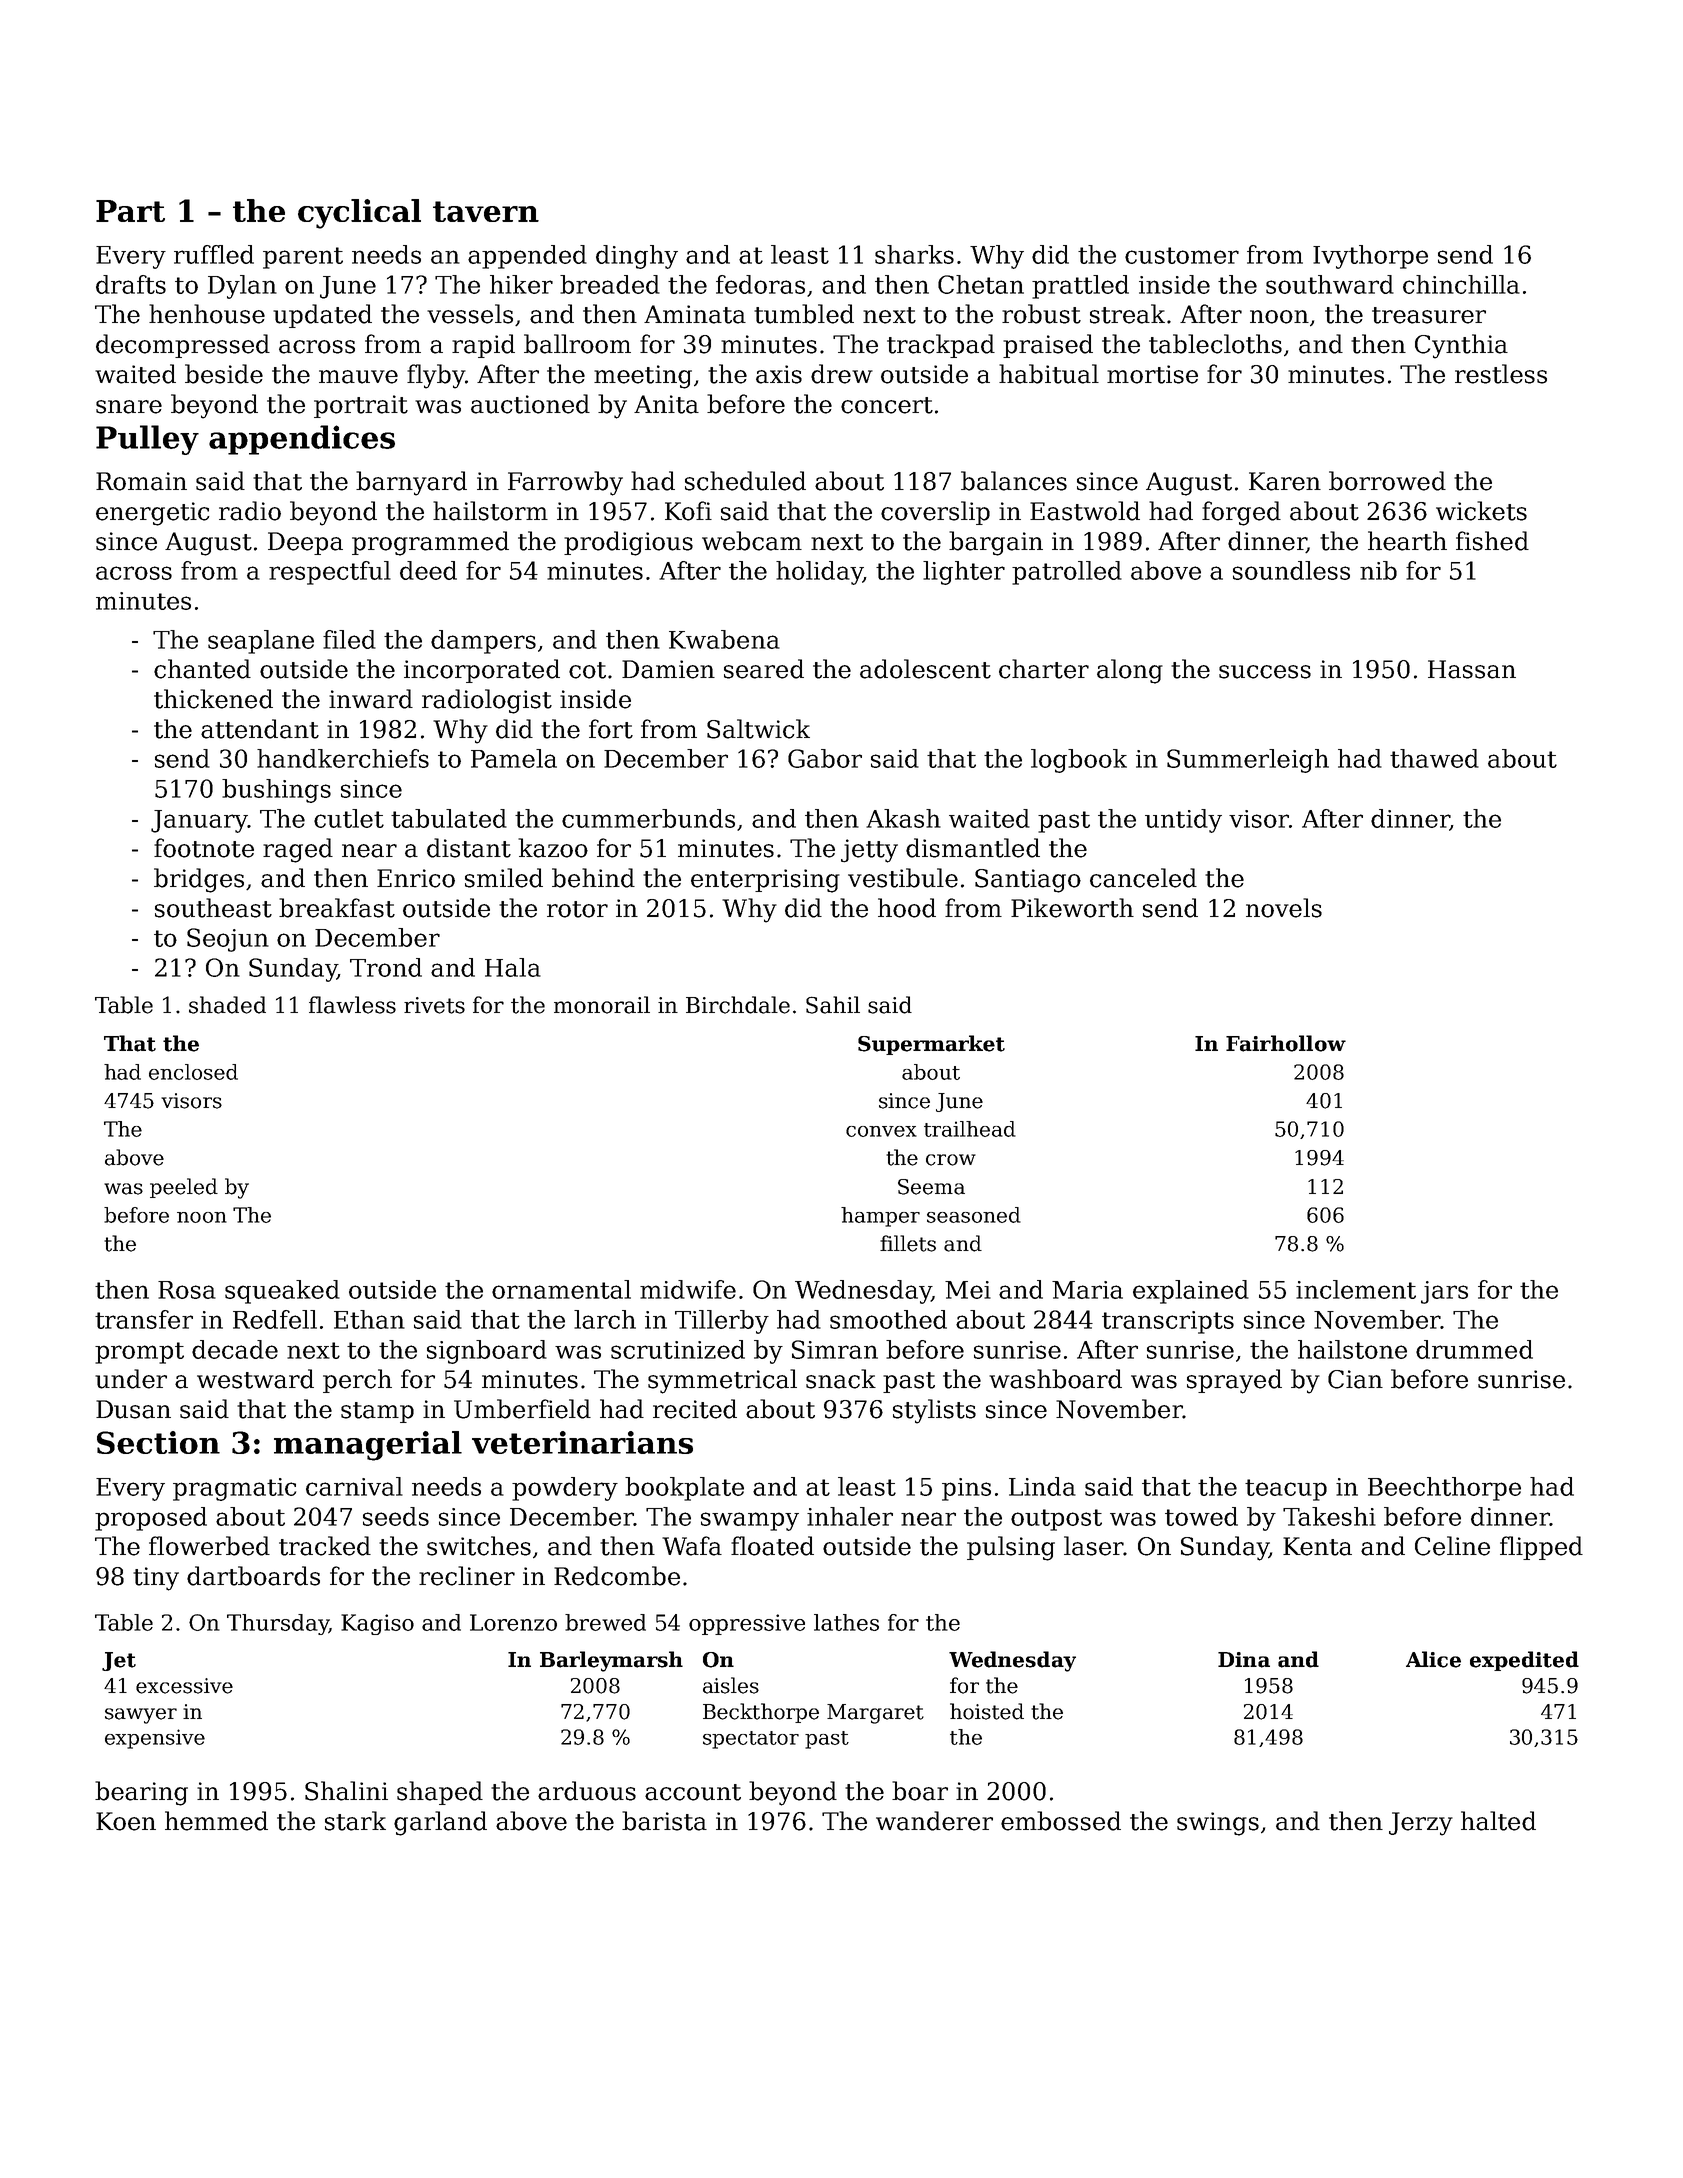  I want to click on monorail, so click(602, 1005).
